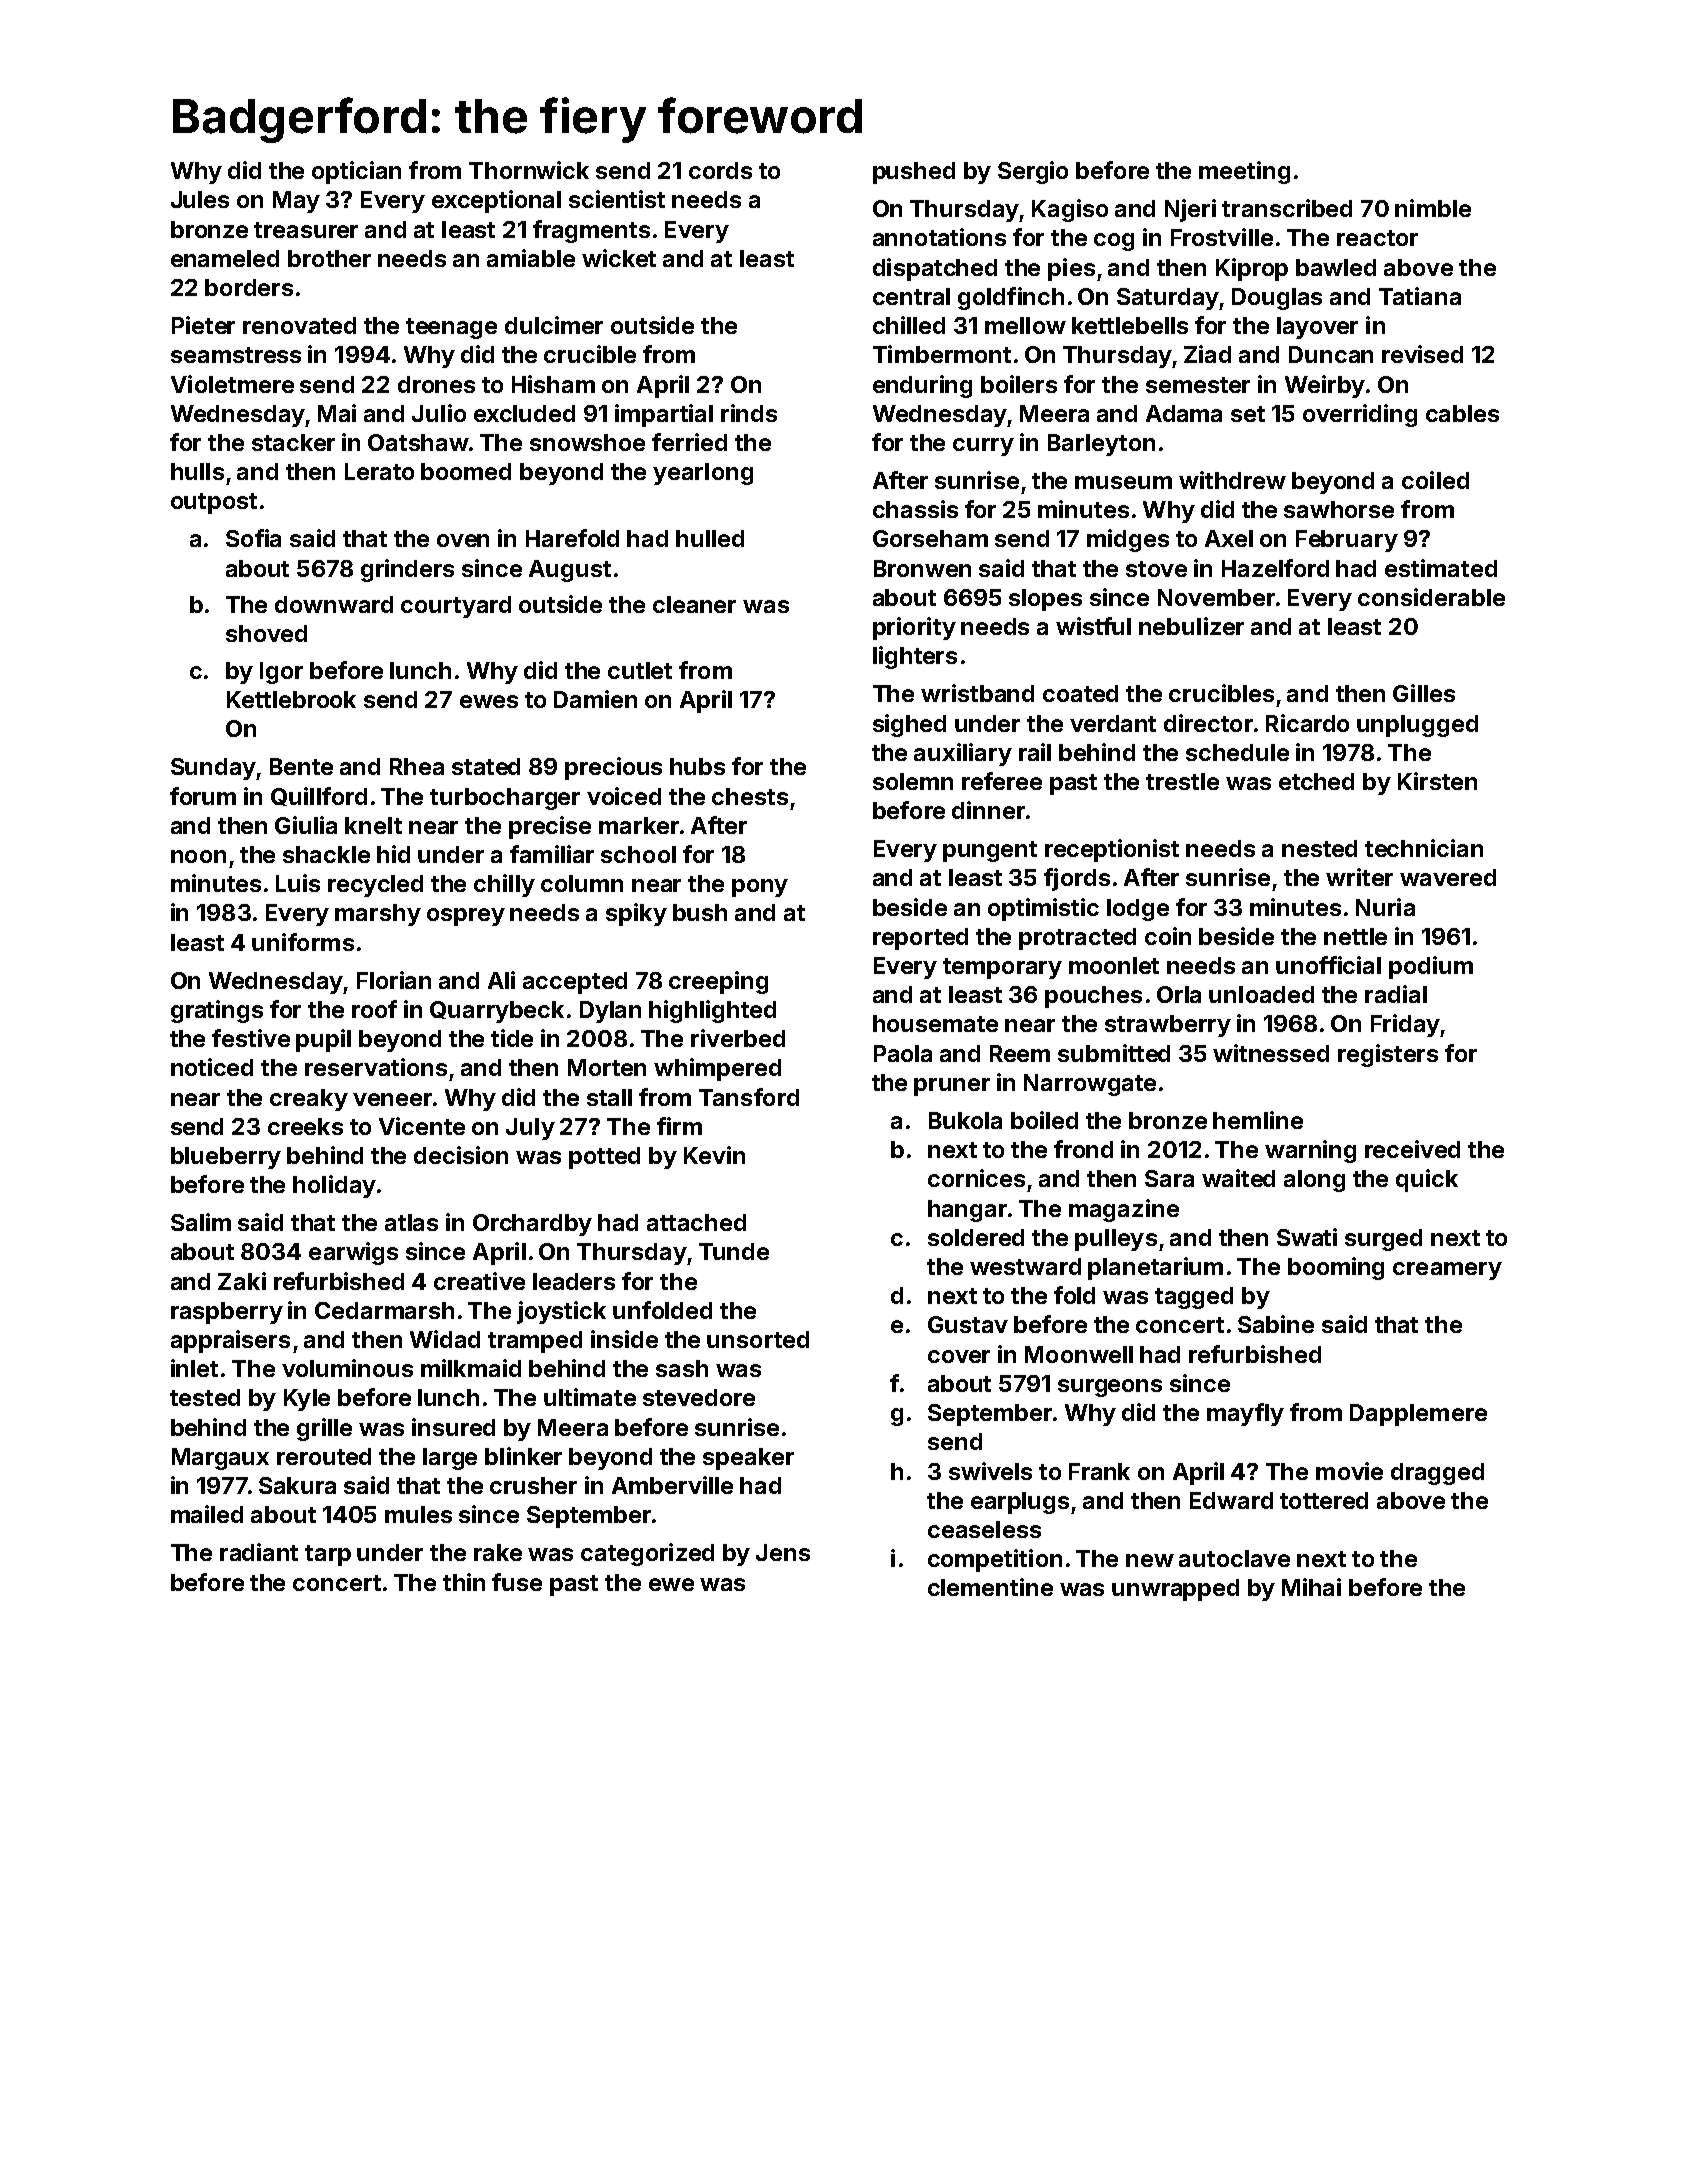  Describe the element at coordinates (1424, 693) in the document. I see `Gilles` at that location.
